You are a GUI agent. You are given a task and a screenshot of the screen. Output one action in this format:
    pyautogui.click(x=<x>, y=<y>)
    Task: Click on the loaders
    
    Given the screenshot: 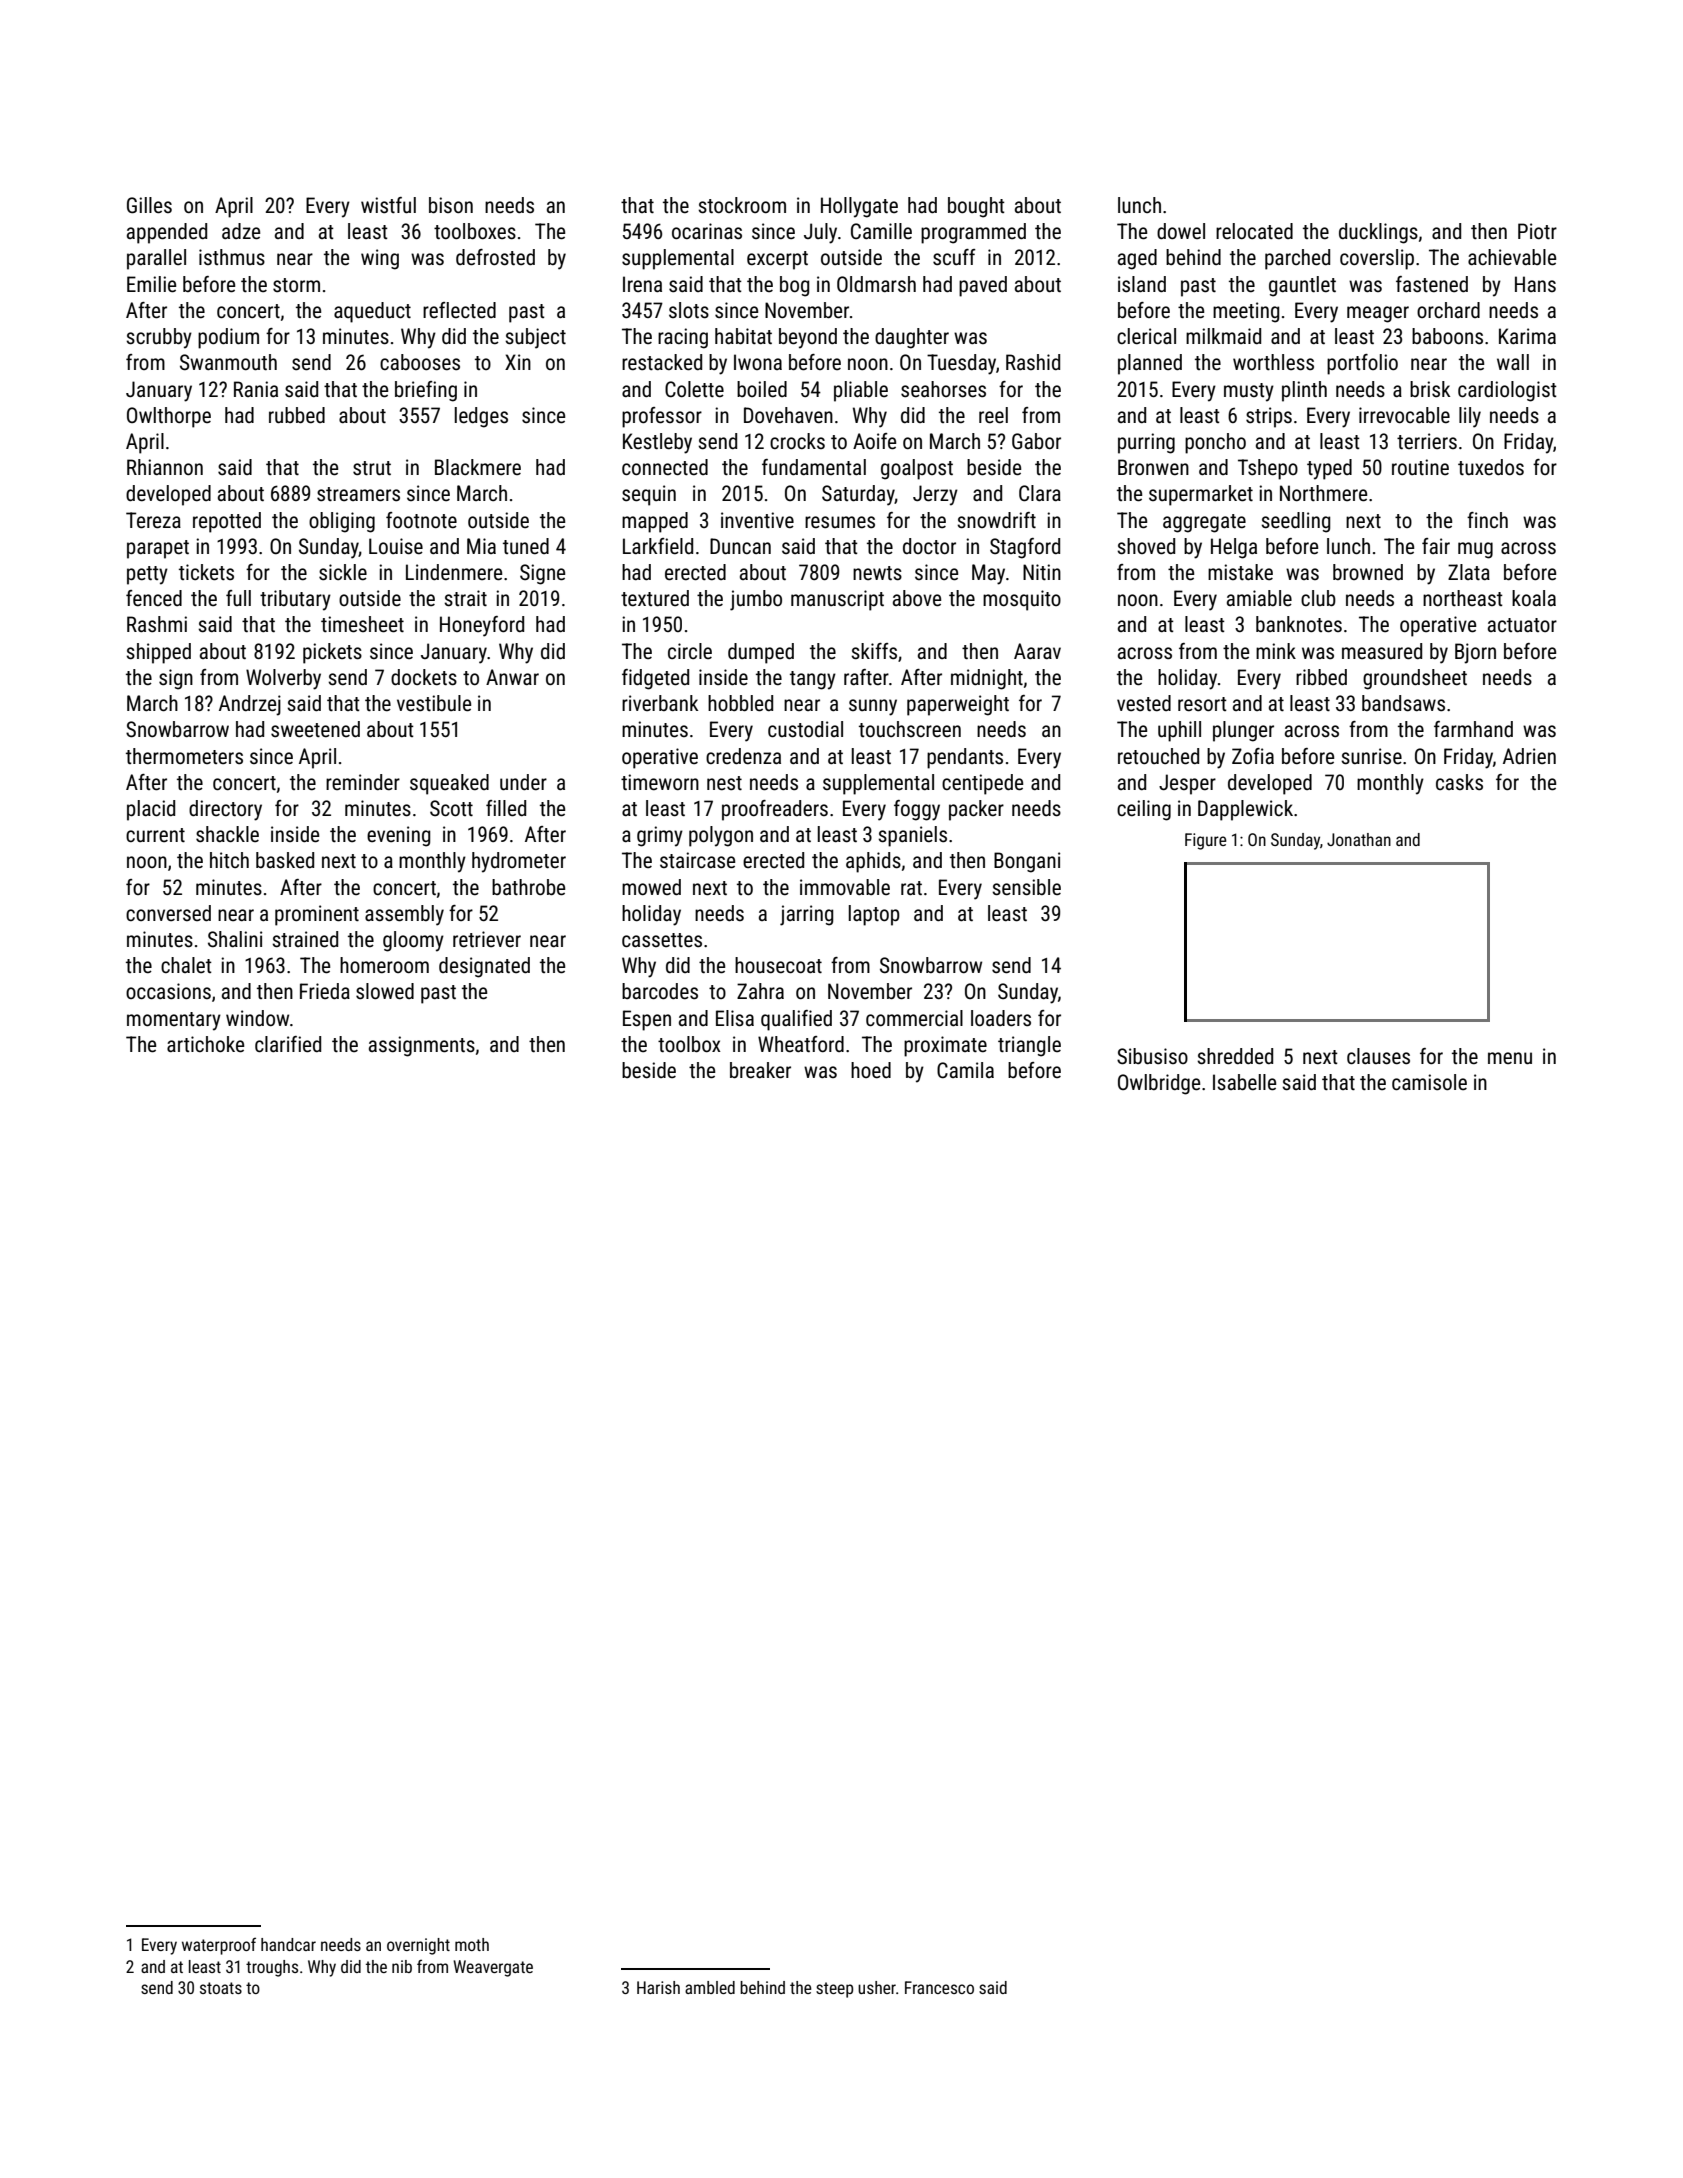 What is the action you would take?
    pyautogui.click(x=1001, y=1018)
